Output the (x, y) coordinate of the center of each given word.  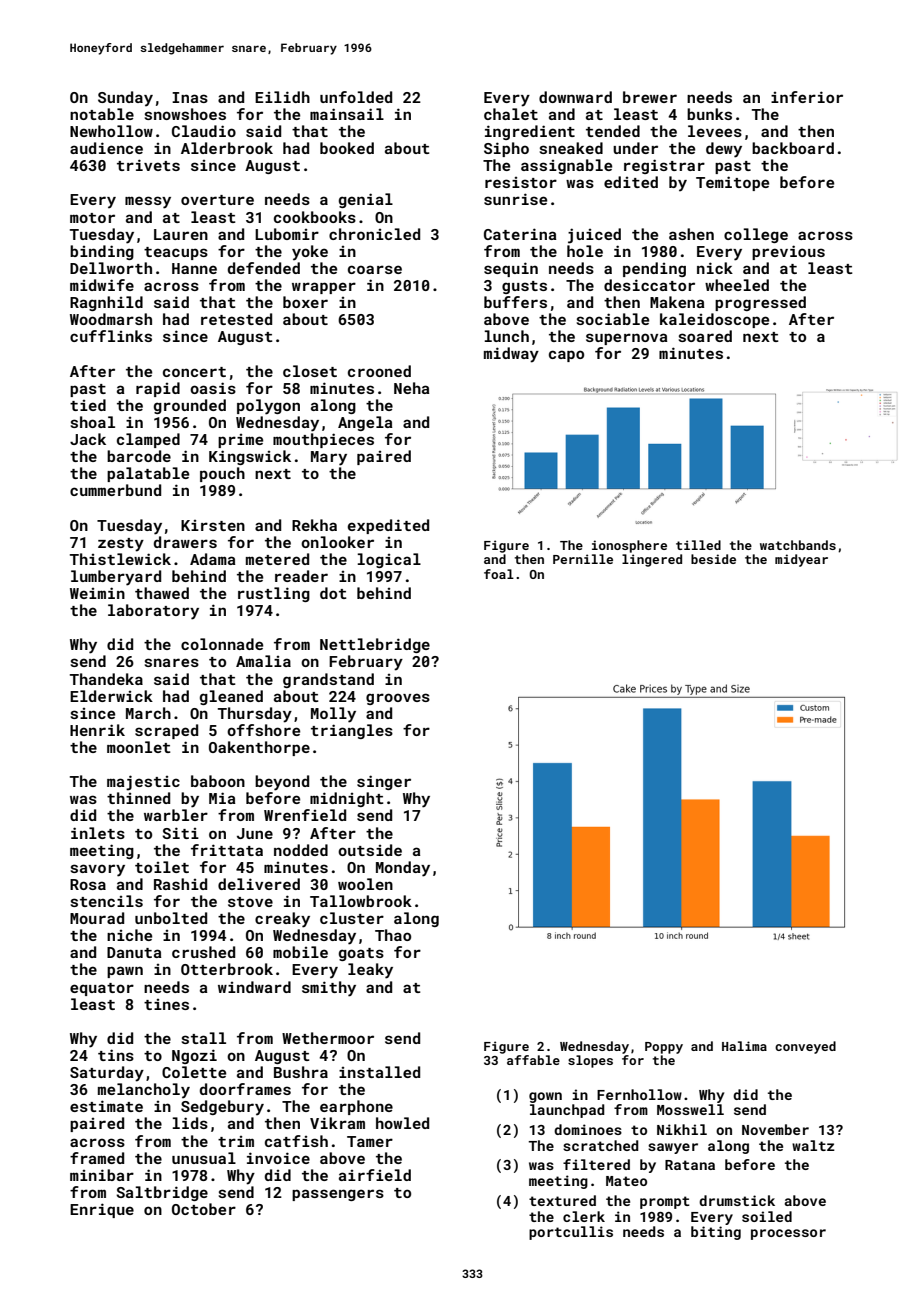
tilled (698, 545)
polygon (268, 407)
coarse (375, 269)
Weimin (97, 593)
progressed (760, 303)
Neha (411, 388)
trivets (148, 165)
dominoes (588, 1129)
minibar (102, 1175)
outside (370, 850)
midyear (801, 560)
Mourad (97, 918)
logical (389, 560)
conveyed (805, 1047)
